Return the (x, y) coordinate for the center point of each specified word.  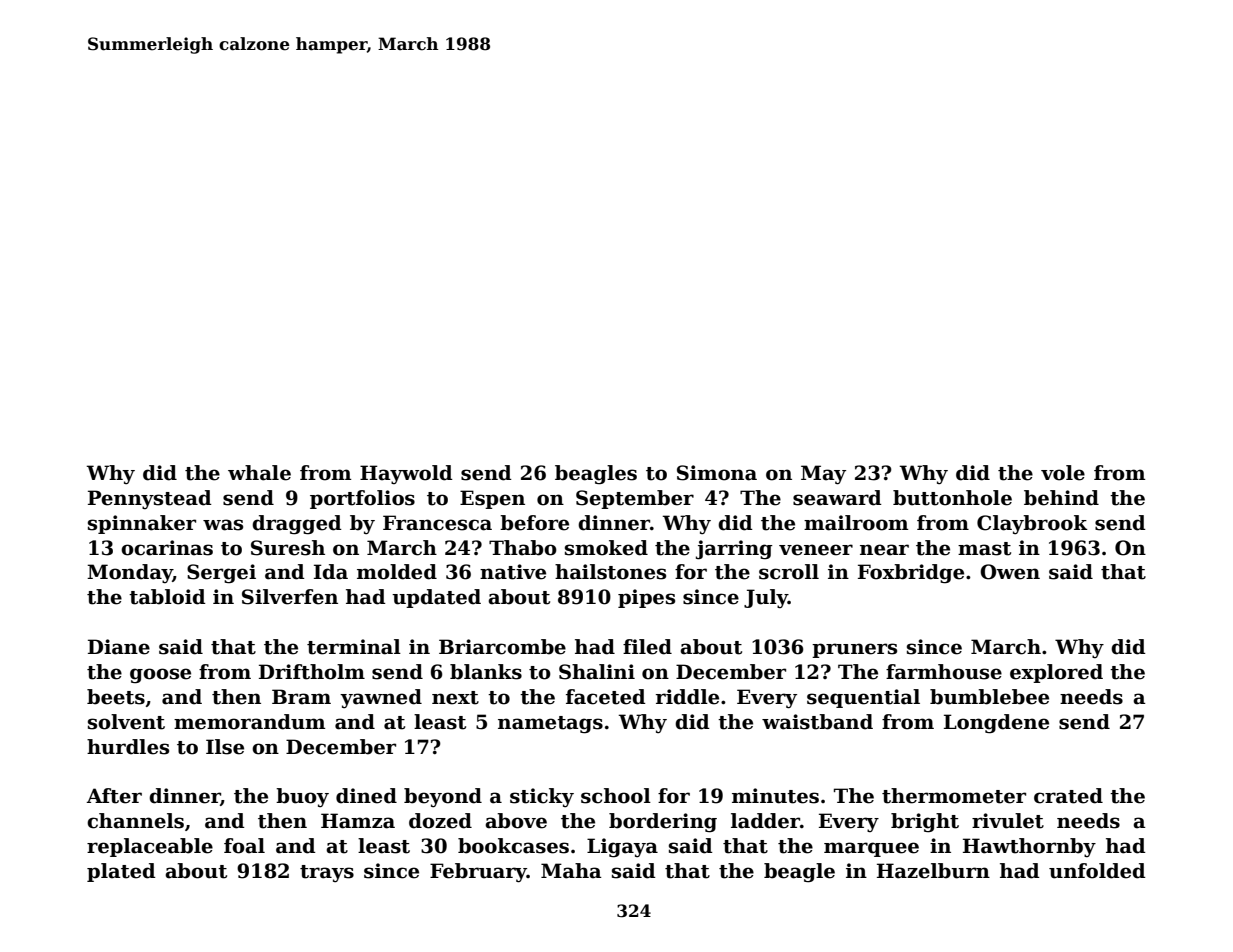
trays (327, 873)
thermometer (954, 796)
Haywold (406, 474)
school (616, 796)
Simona (717, 473)
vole (1063, 473)
